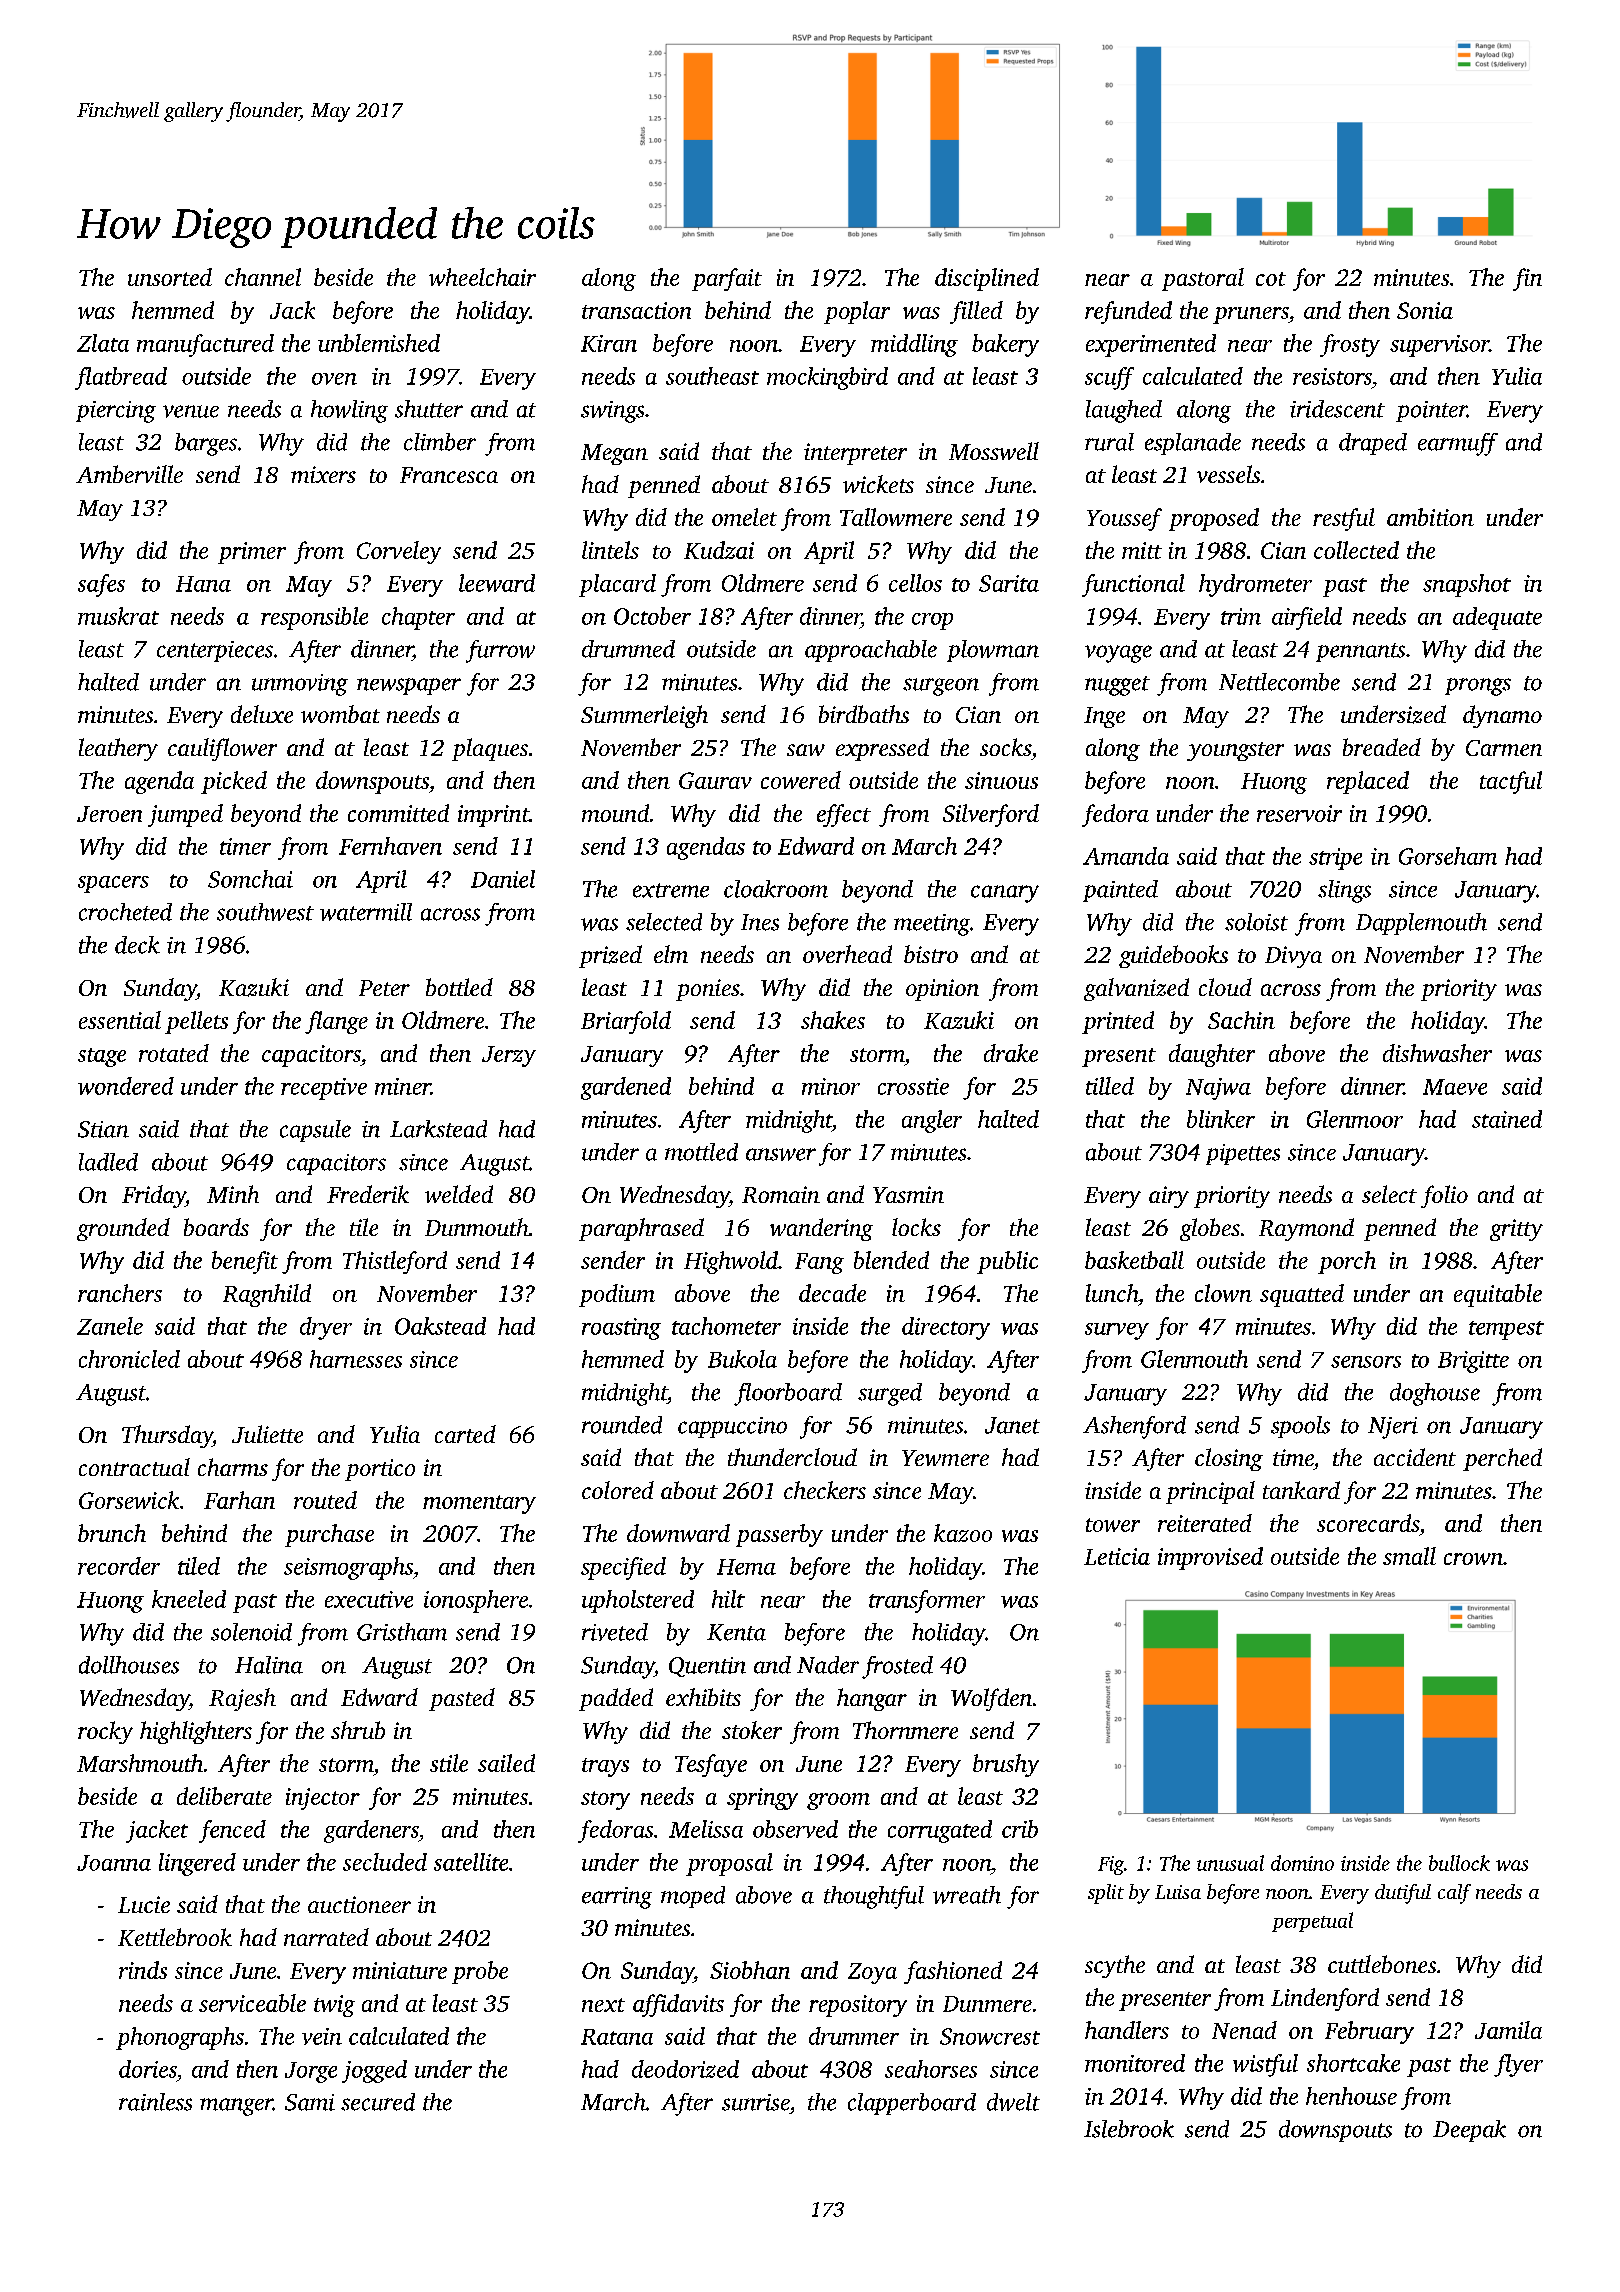 The image size is (1620, 2292). I want to click on bottled, so click(459, 987).
